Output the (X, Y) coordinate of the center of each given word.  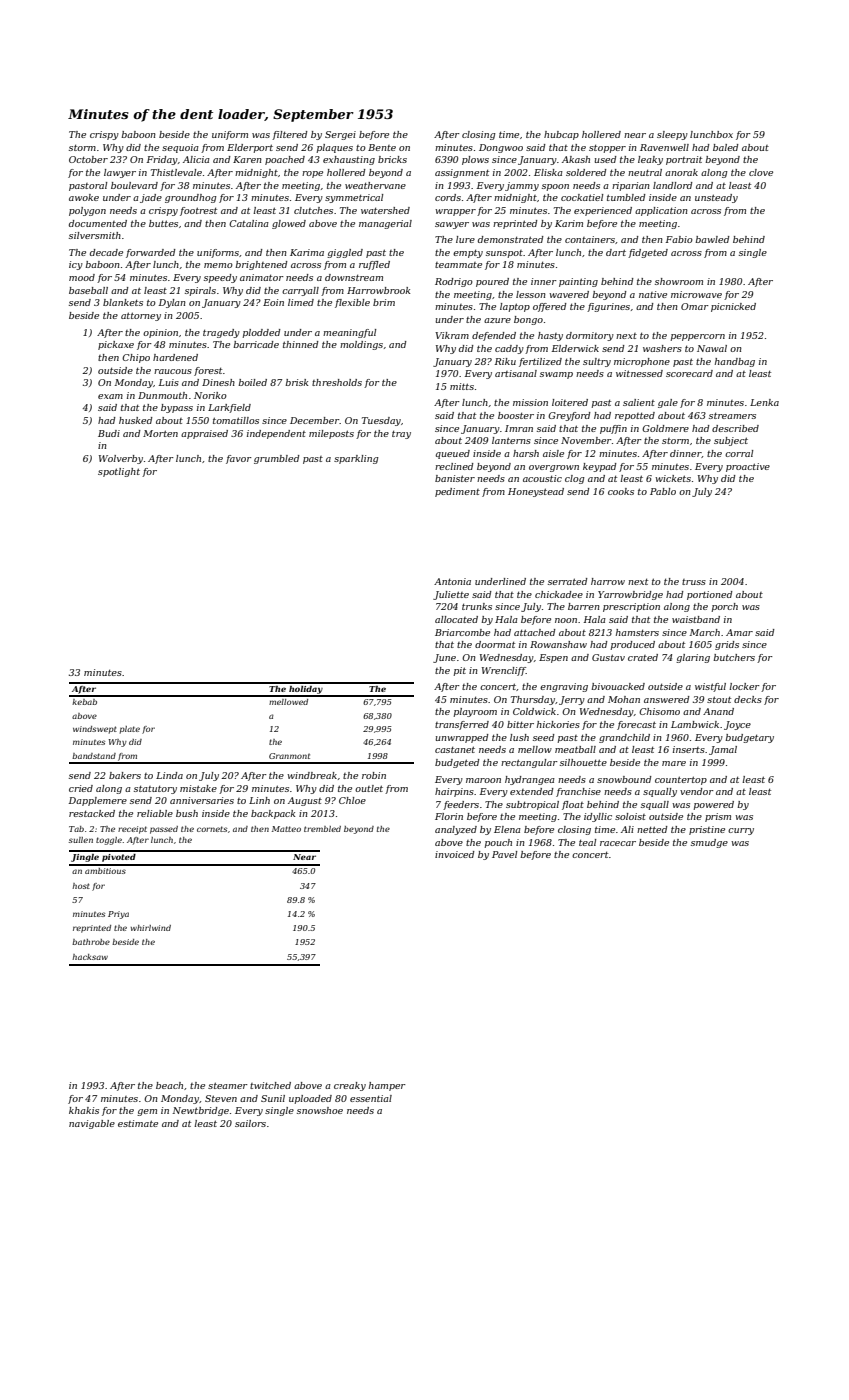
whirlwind (151, 928)
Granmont (289, 756)
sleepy (672, 135)
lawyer (120, 173)
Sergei (340, 135)
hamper (387, 1086)
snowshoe (320, 1110)
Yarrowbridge (630, 595)
